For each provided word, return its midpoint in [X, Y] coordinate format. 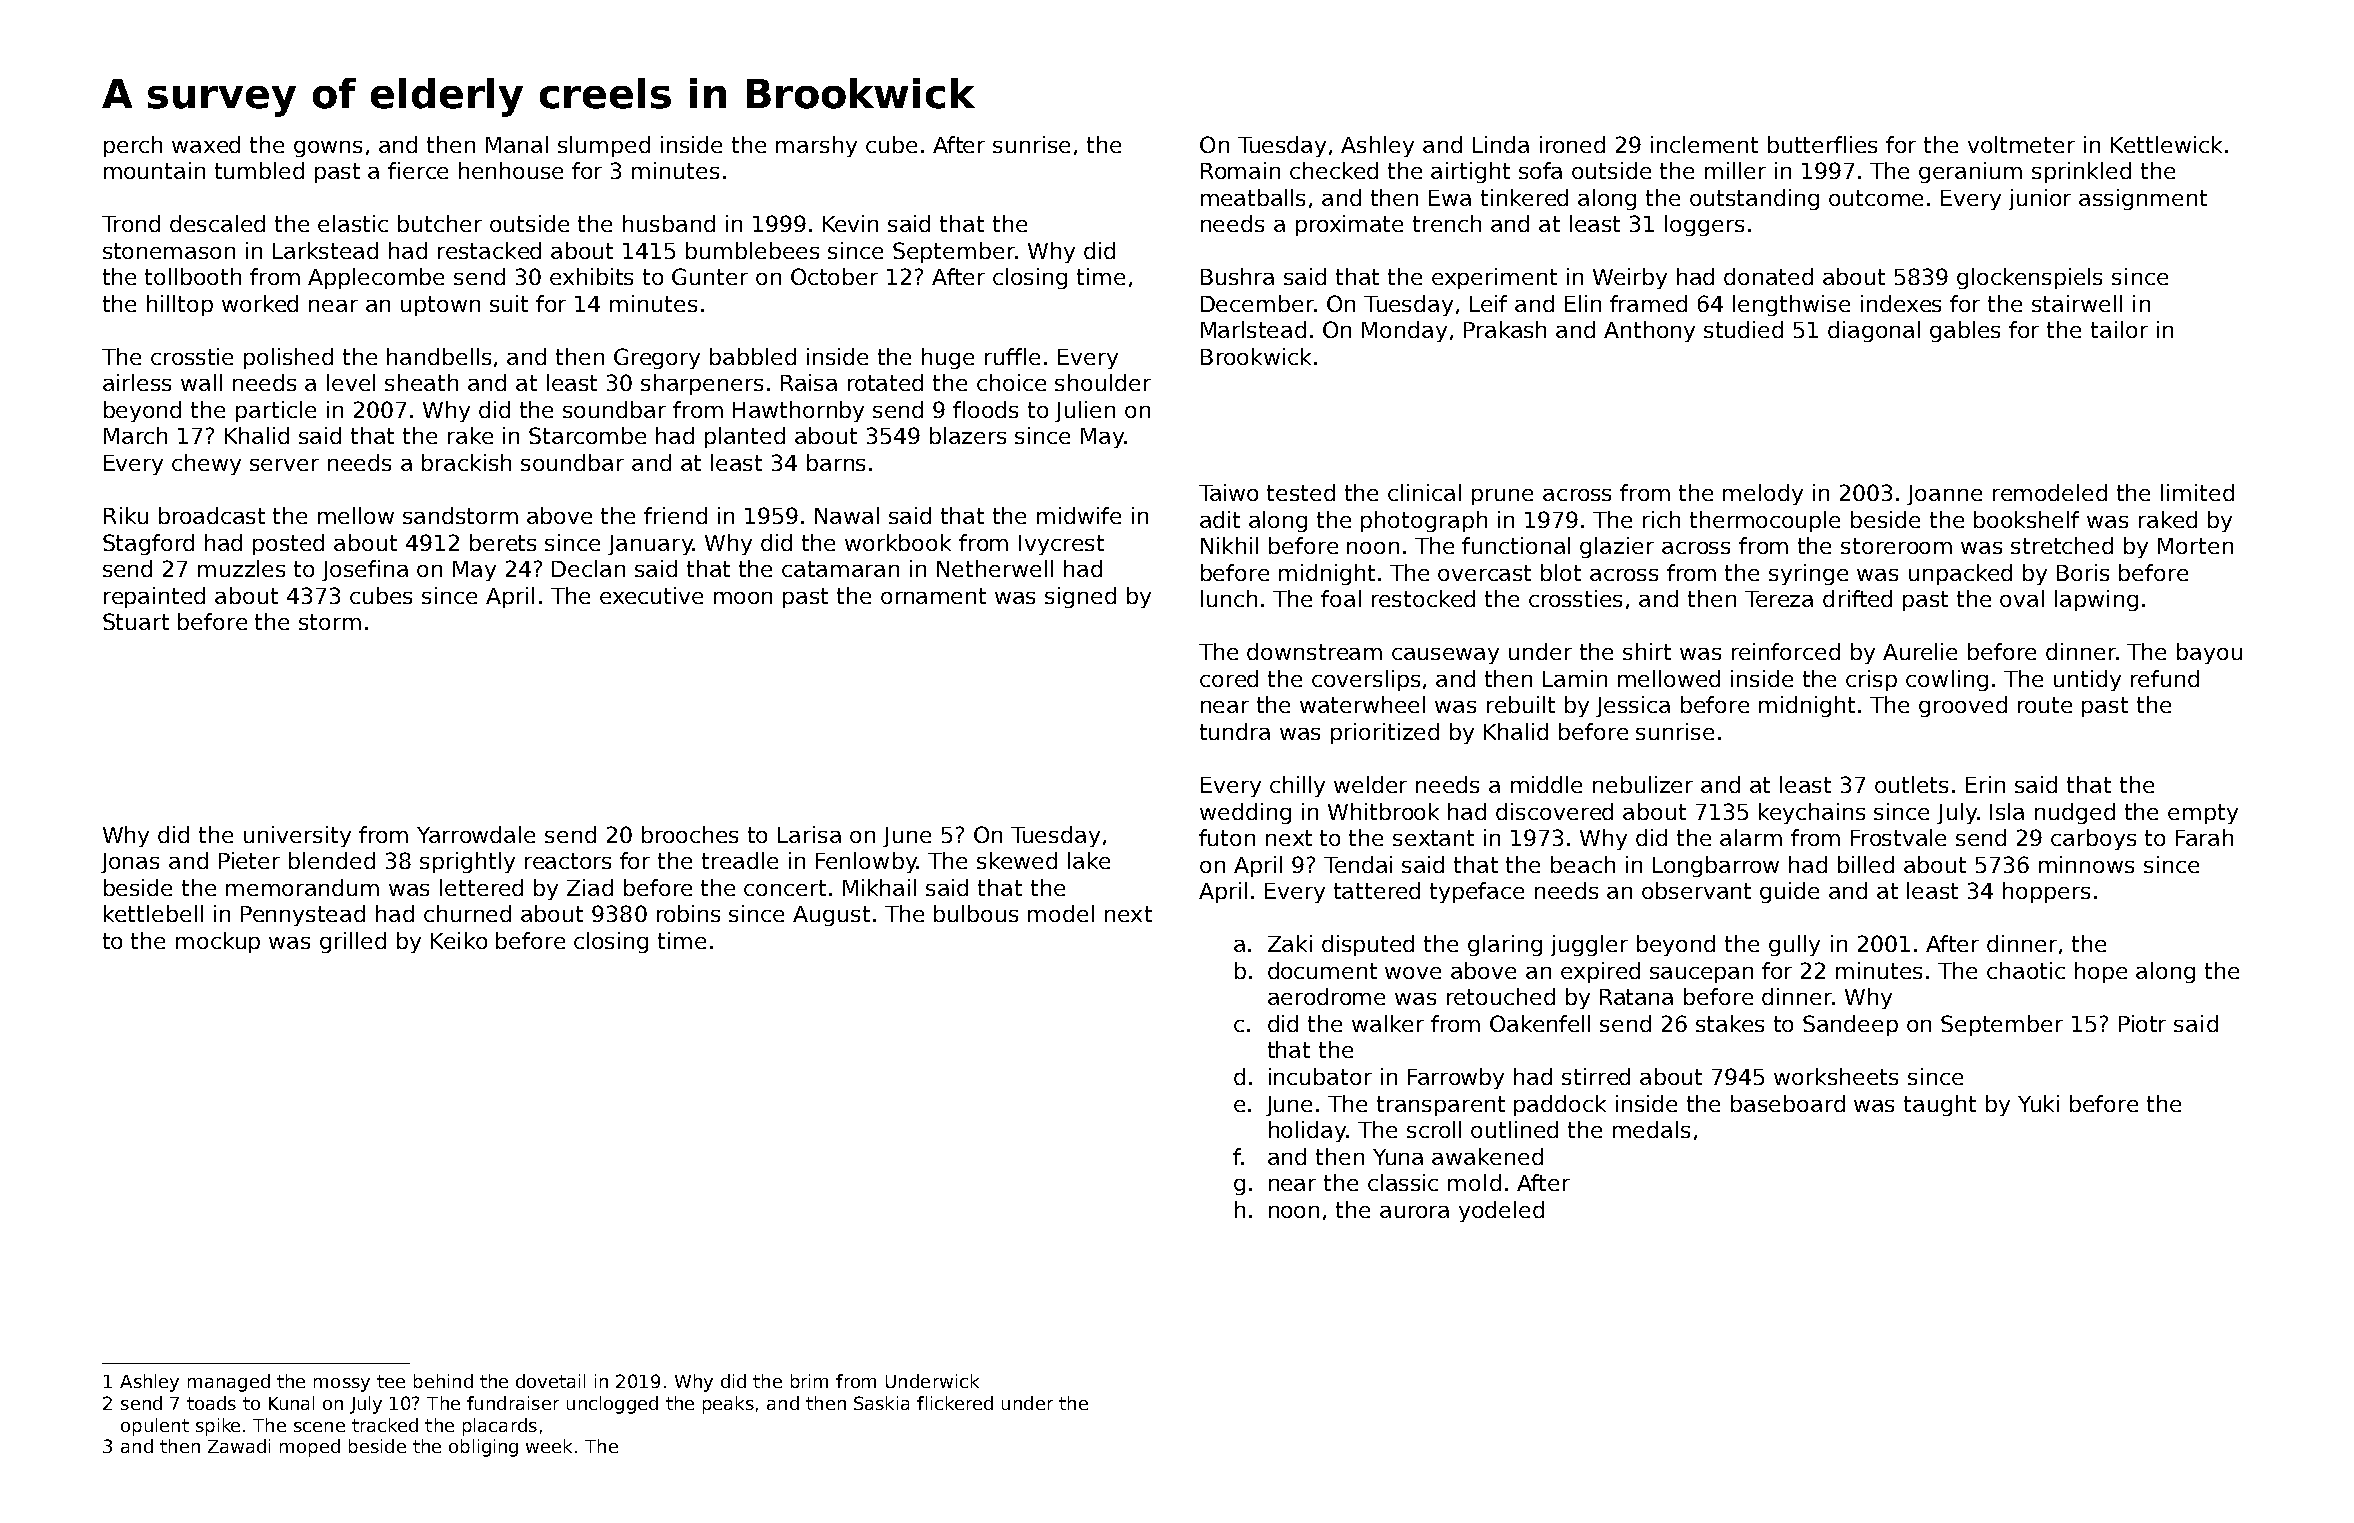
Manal [517, 144]
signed [1080, 597]
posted [288, 544]
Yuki [2038, 1103]
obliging [483, 1448]
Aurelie [1920, 651]
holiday [1308, 1131]
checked [1334, 170]
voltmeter [2021, 144]
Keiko [459, 940]
